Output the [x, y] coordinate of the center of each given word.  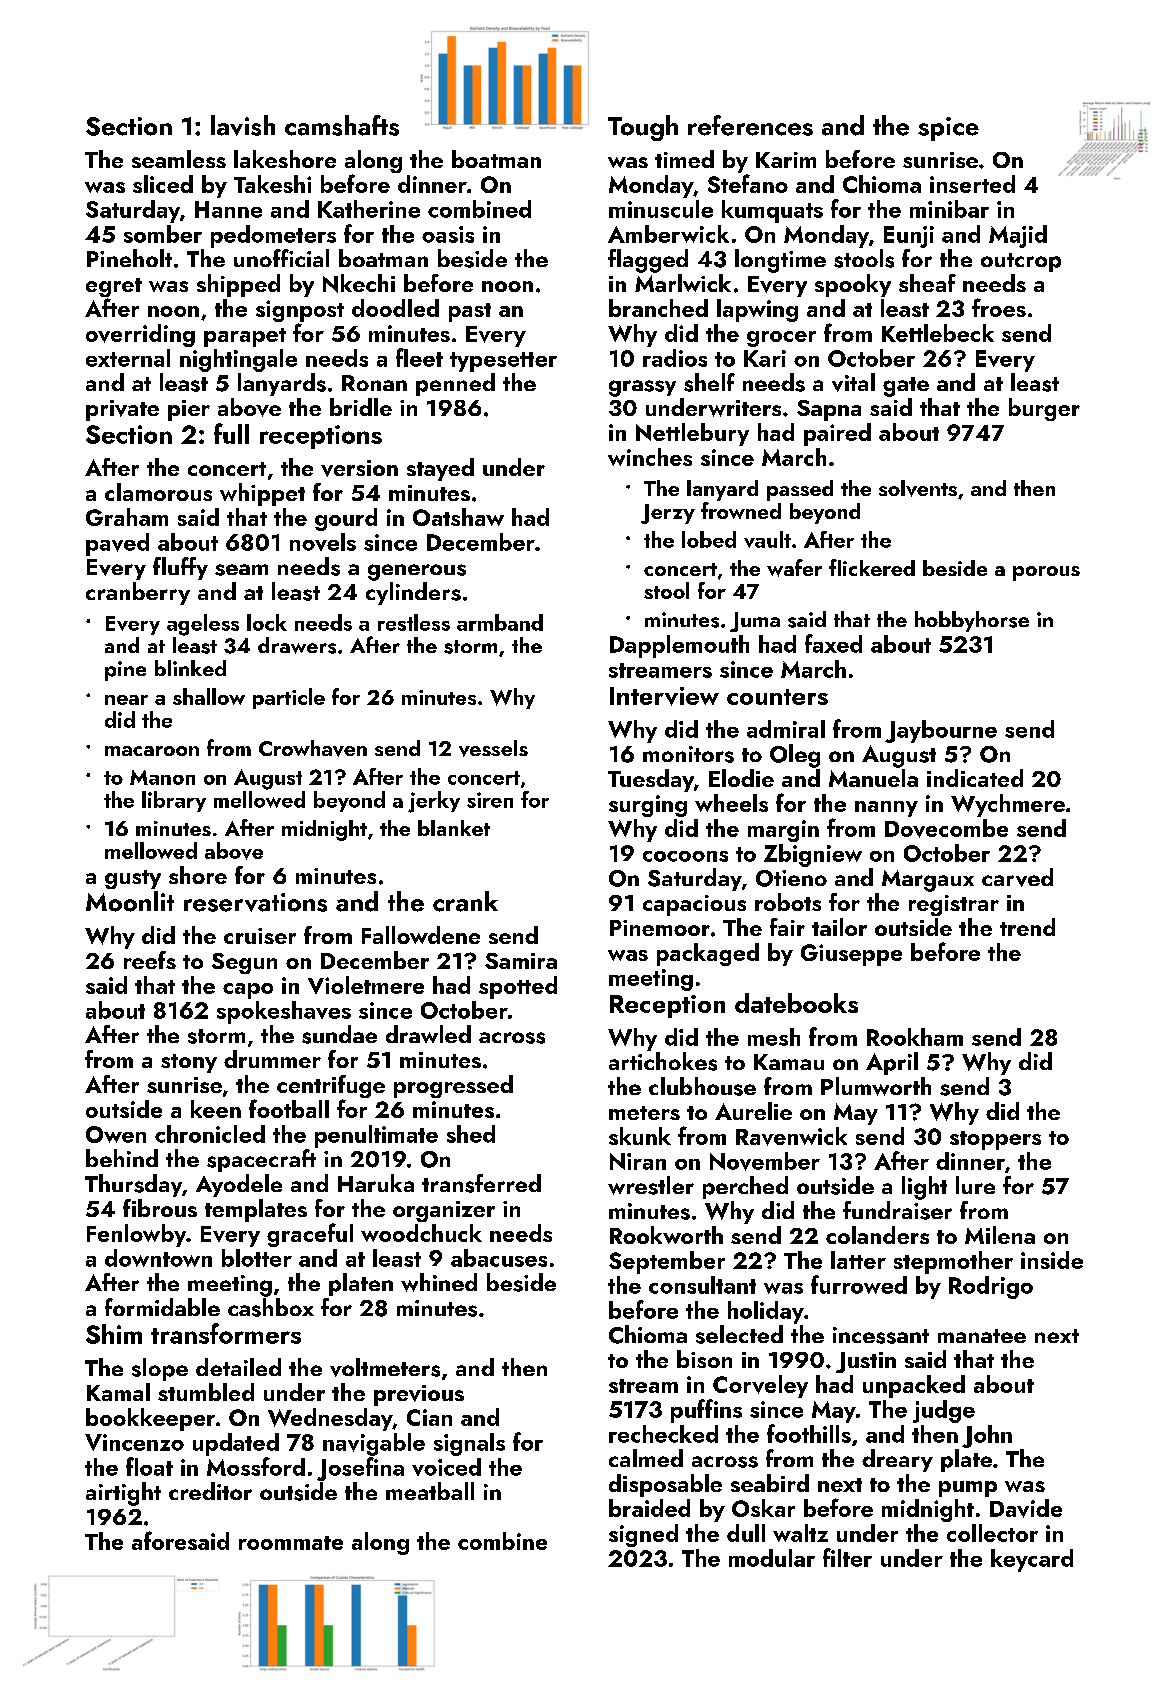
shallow [209, 696]
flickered [872, 567]
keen [216, 1109]
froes [999, 307]
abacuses [499, 1258]
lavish [243, 125]
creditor [210, 1491]
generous [417, 572]
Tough [643, 128]
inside [1052, 1260]
